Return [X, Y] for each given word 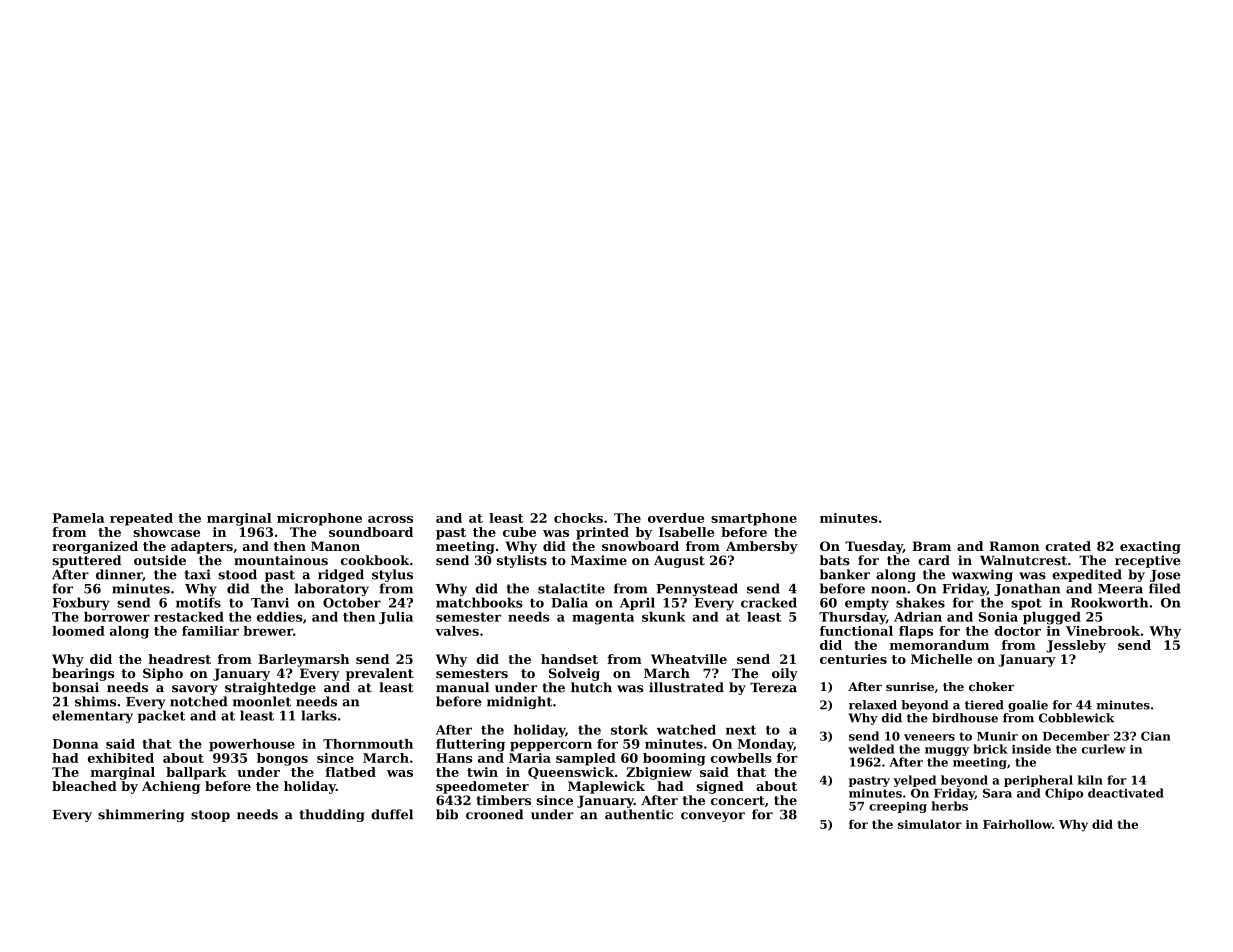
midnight [519, 702]
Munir [997, 736]
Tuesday [874, 547]
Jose [1165, 576]
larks [319, 715]
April [637, 603]
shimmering [141, 815]
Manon [335, 546]
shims [95, 701]
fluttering [470, 745]
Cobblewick [1076, 718]
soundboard [371, 532]
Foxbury [81, 603]
